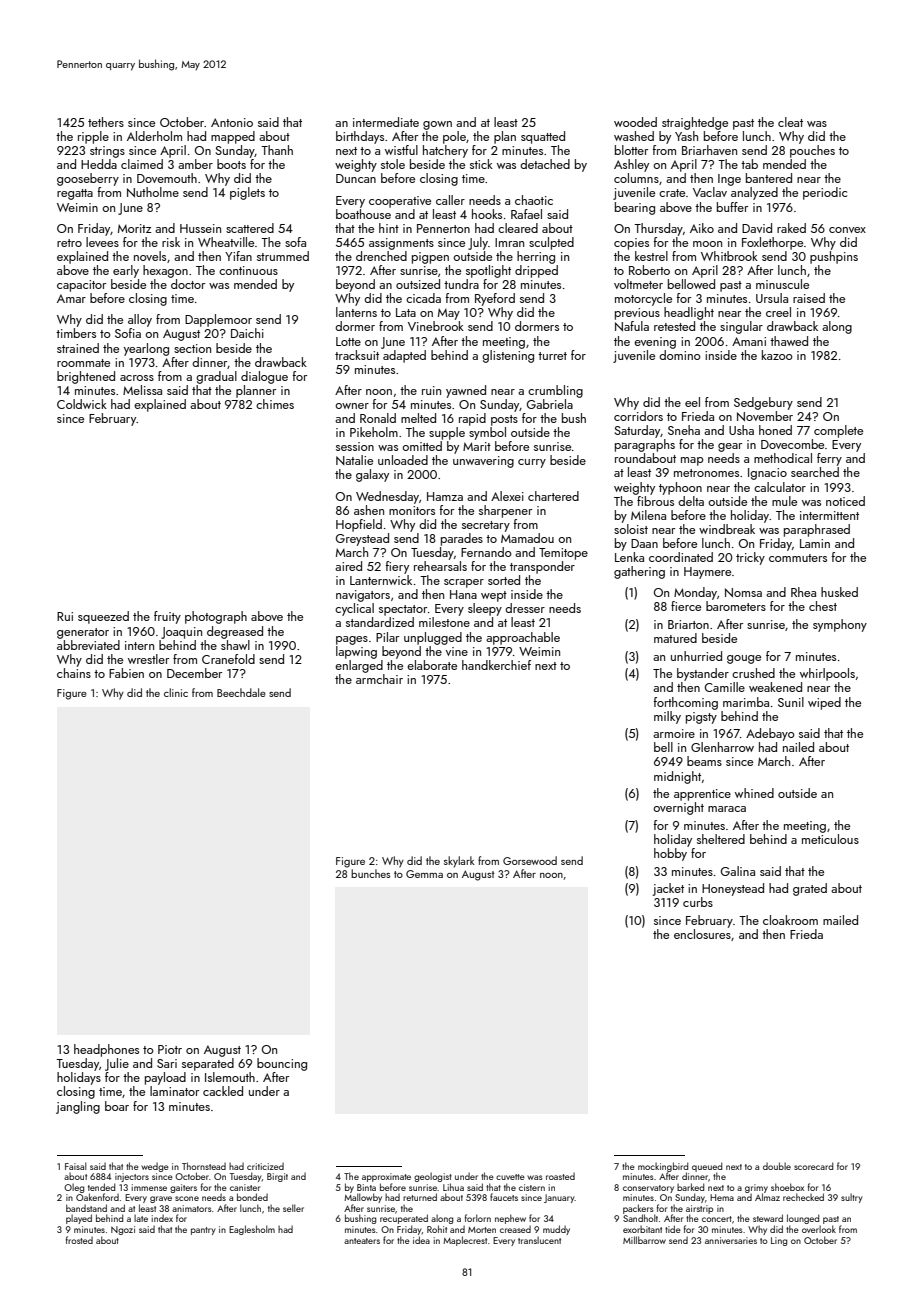 This document has height=1308, width=924. Describe the element at coordinates (232, 122) in the document. I see `Antonio` at that location.
